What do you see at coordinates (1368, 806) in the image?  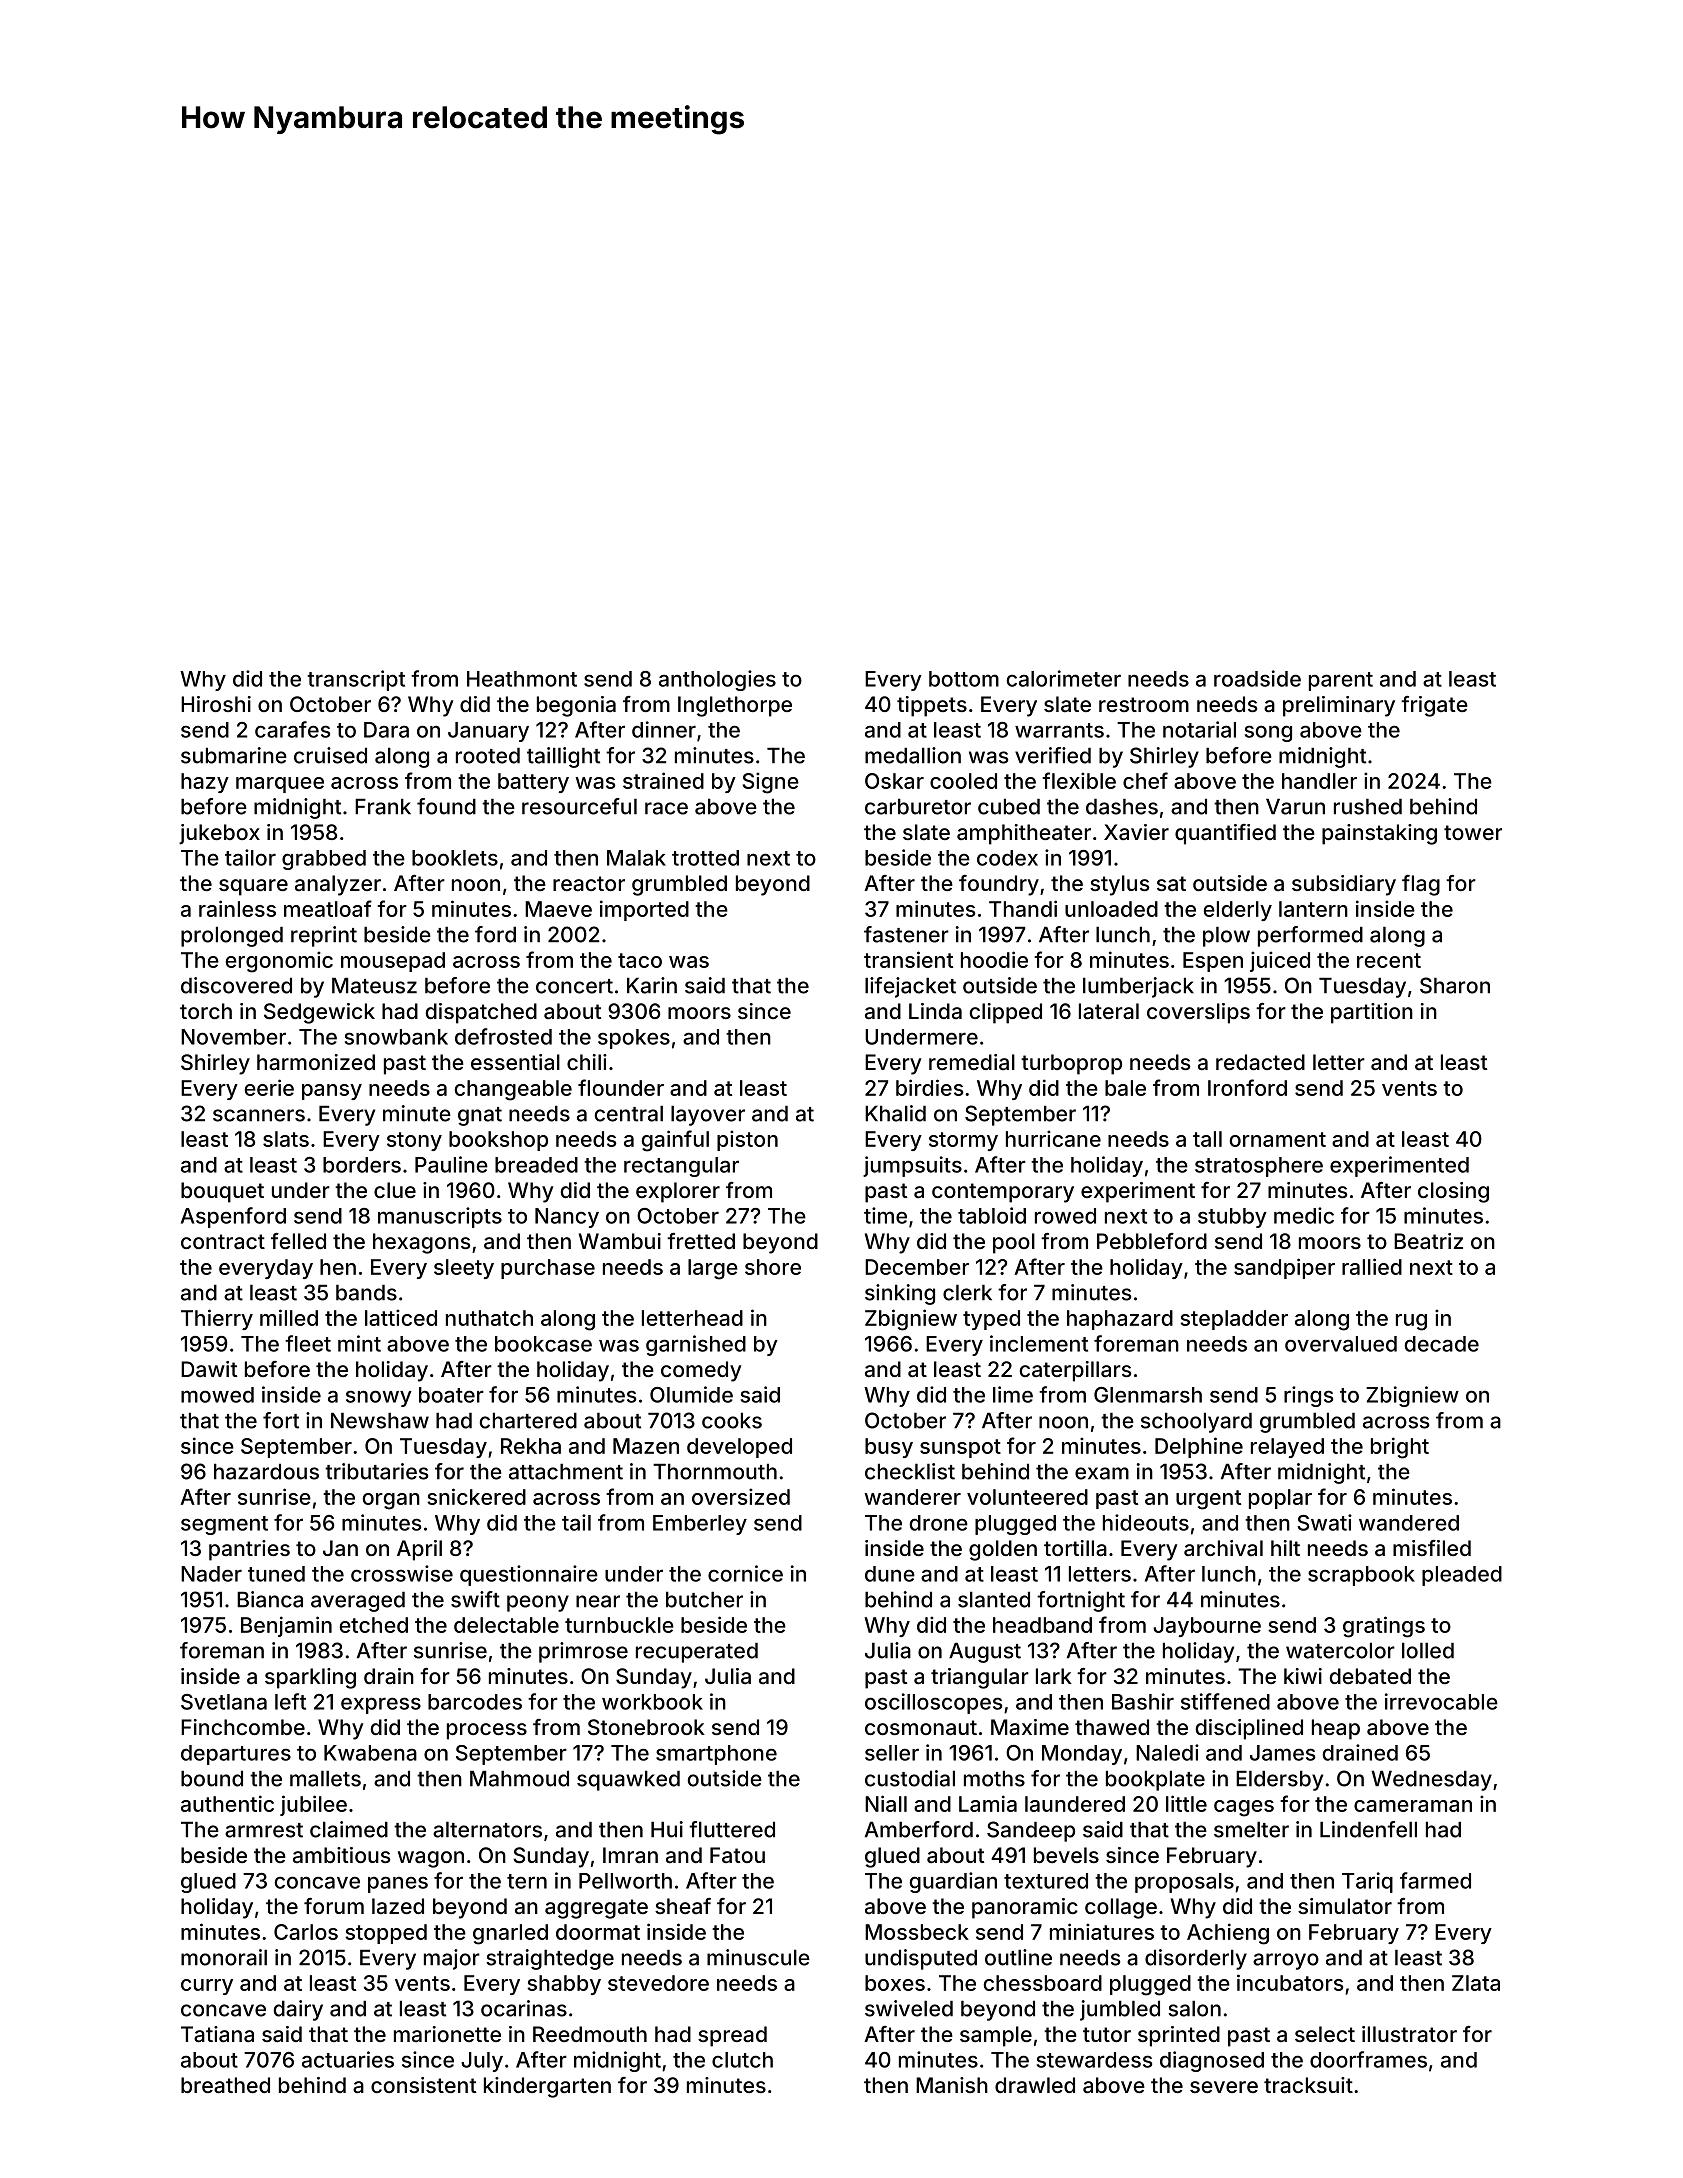 I see `rushed` at bounding box center [1368, 806].
